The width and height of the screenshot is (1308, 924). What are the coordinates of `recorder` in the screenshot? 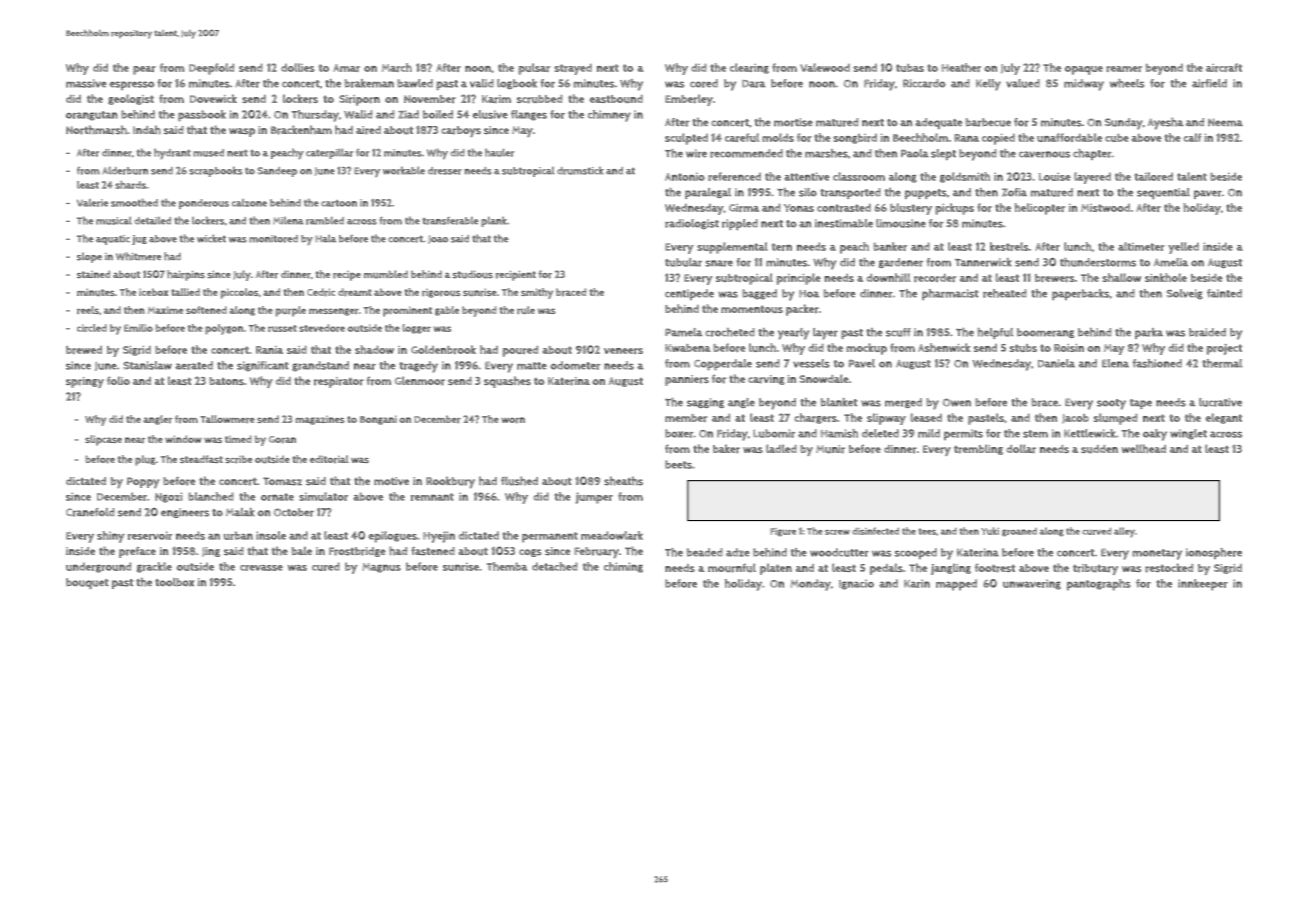 It's located at (935, 278).
